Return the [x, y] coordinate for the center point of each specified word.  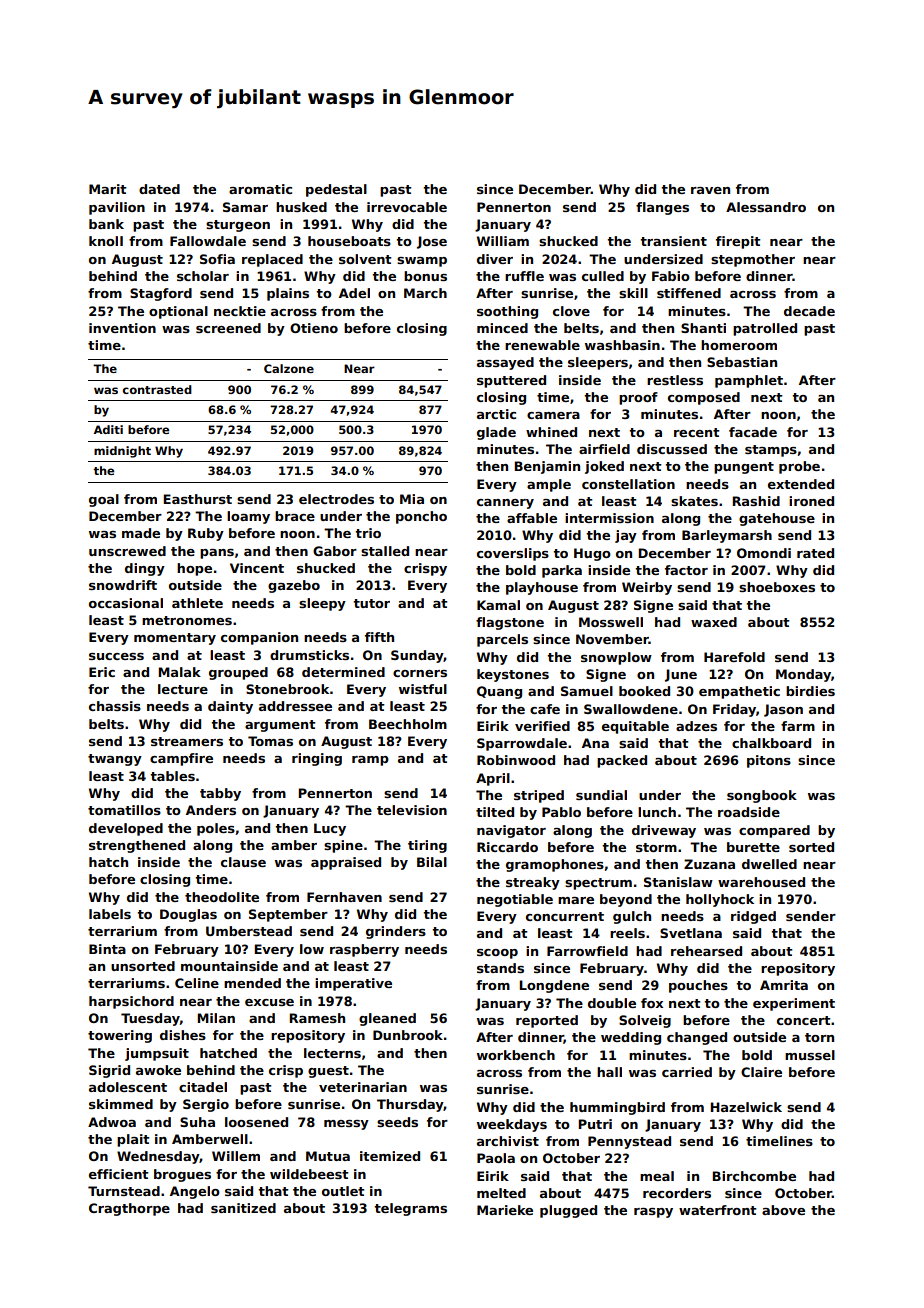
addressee [295, 706]
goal [104, 500]
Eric [102, 672]
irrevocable [407, 207]
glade [496, 433]
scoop [497, 954]
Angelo [195, 1192]
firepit [738, 242]
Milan [216, 1018]
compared [774, 831]
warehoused [761, 882]
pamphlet [749, 381]
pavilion [117, 208]
